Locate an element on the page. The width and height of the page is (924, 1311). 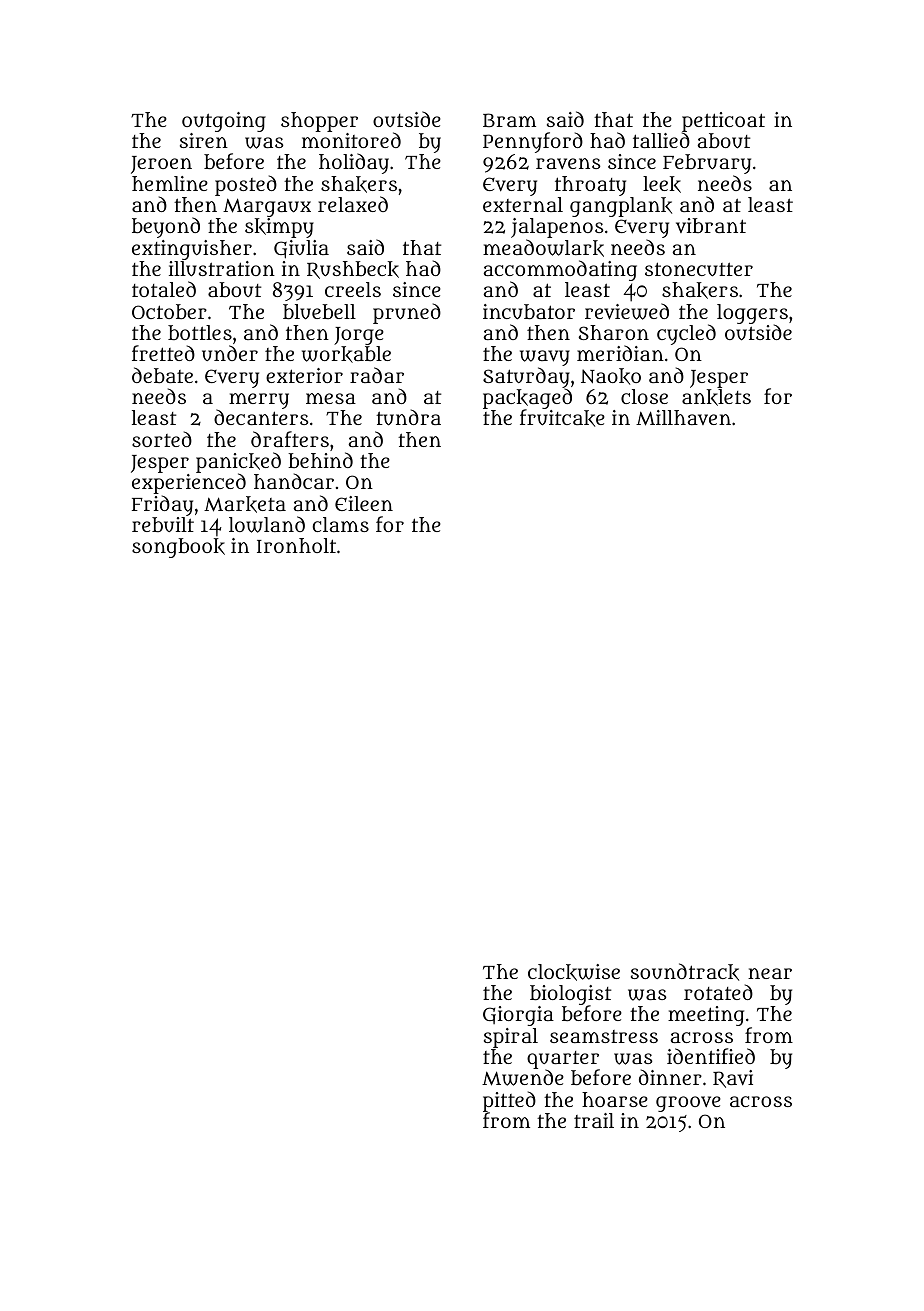
anklets is located at coordinates (716, 397).
